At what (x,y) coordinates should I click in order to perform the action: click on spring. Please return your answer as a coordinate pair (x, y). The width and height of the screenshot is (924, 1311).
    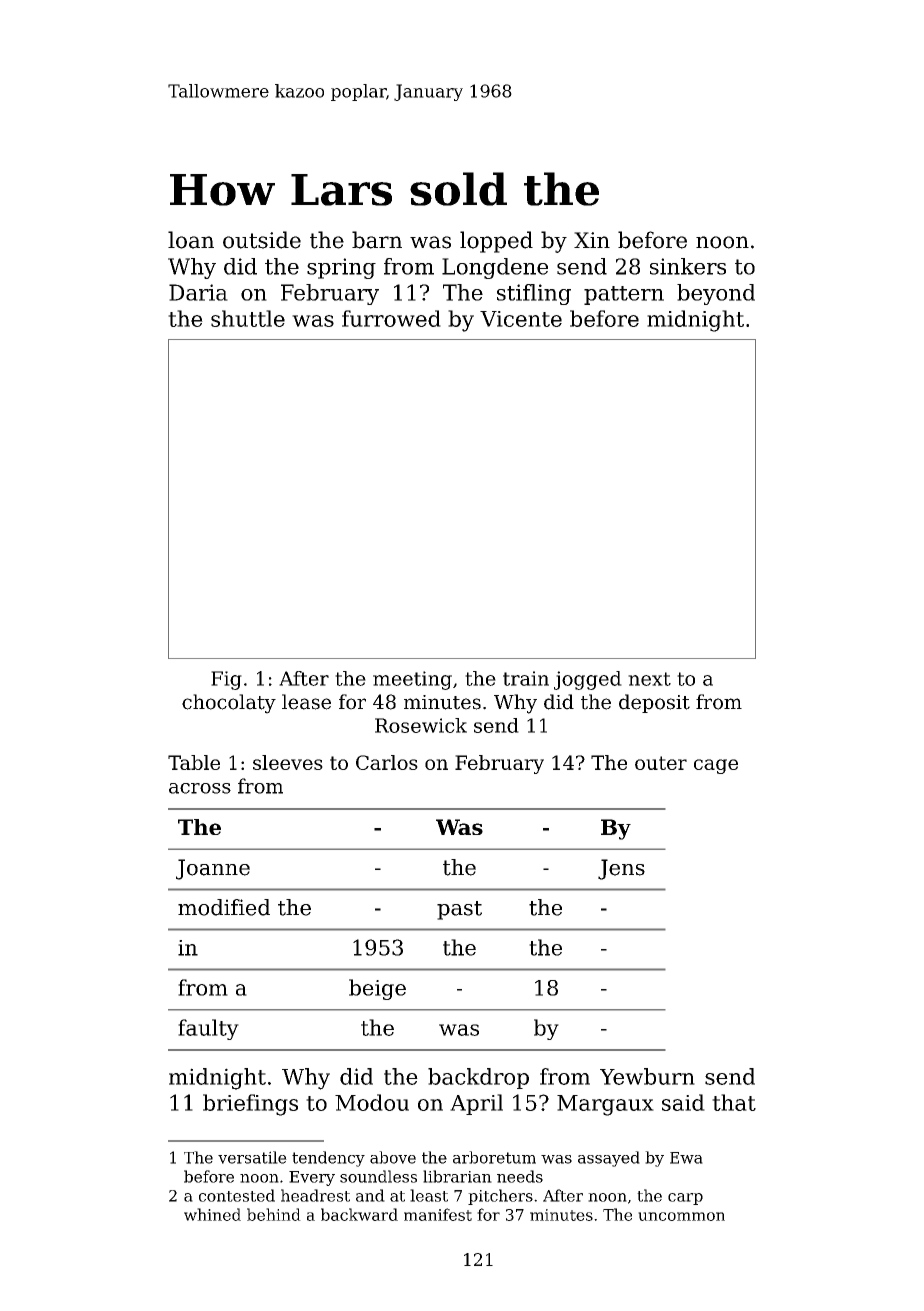
    Looking at the image, I should click on (341, 268).
